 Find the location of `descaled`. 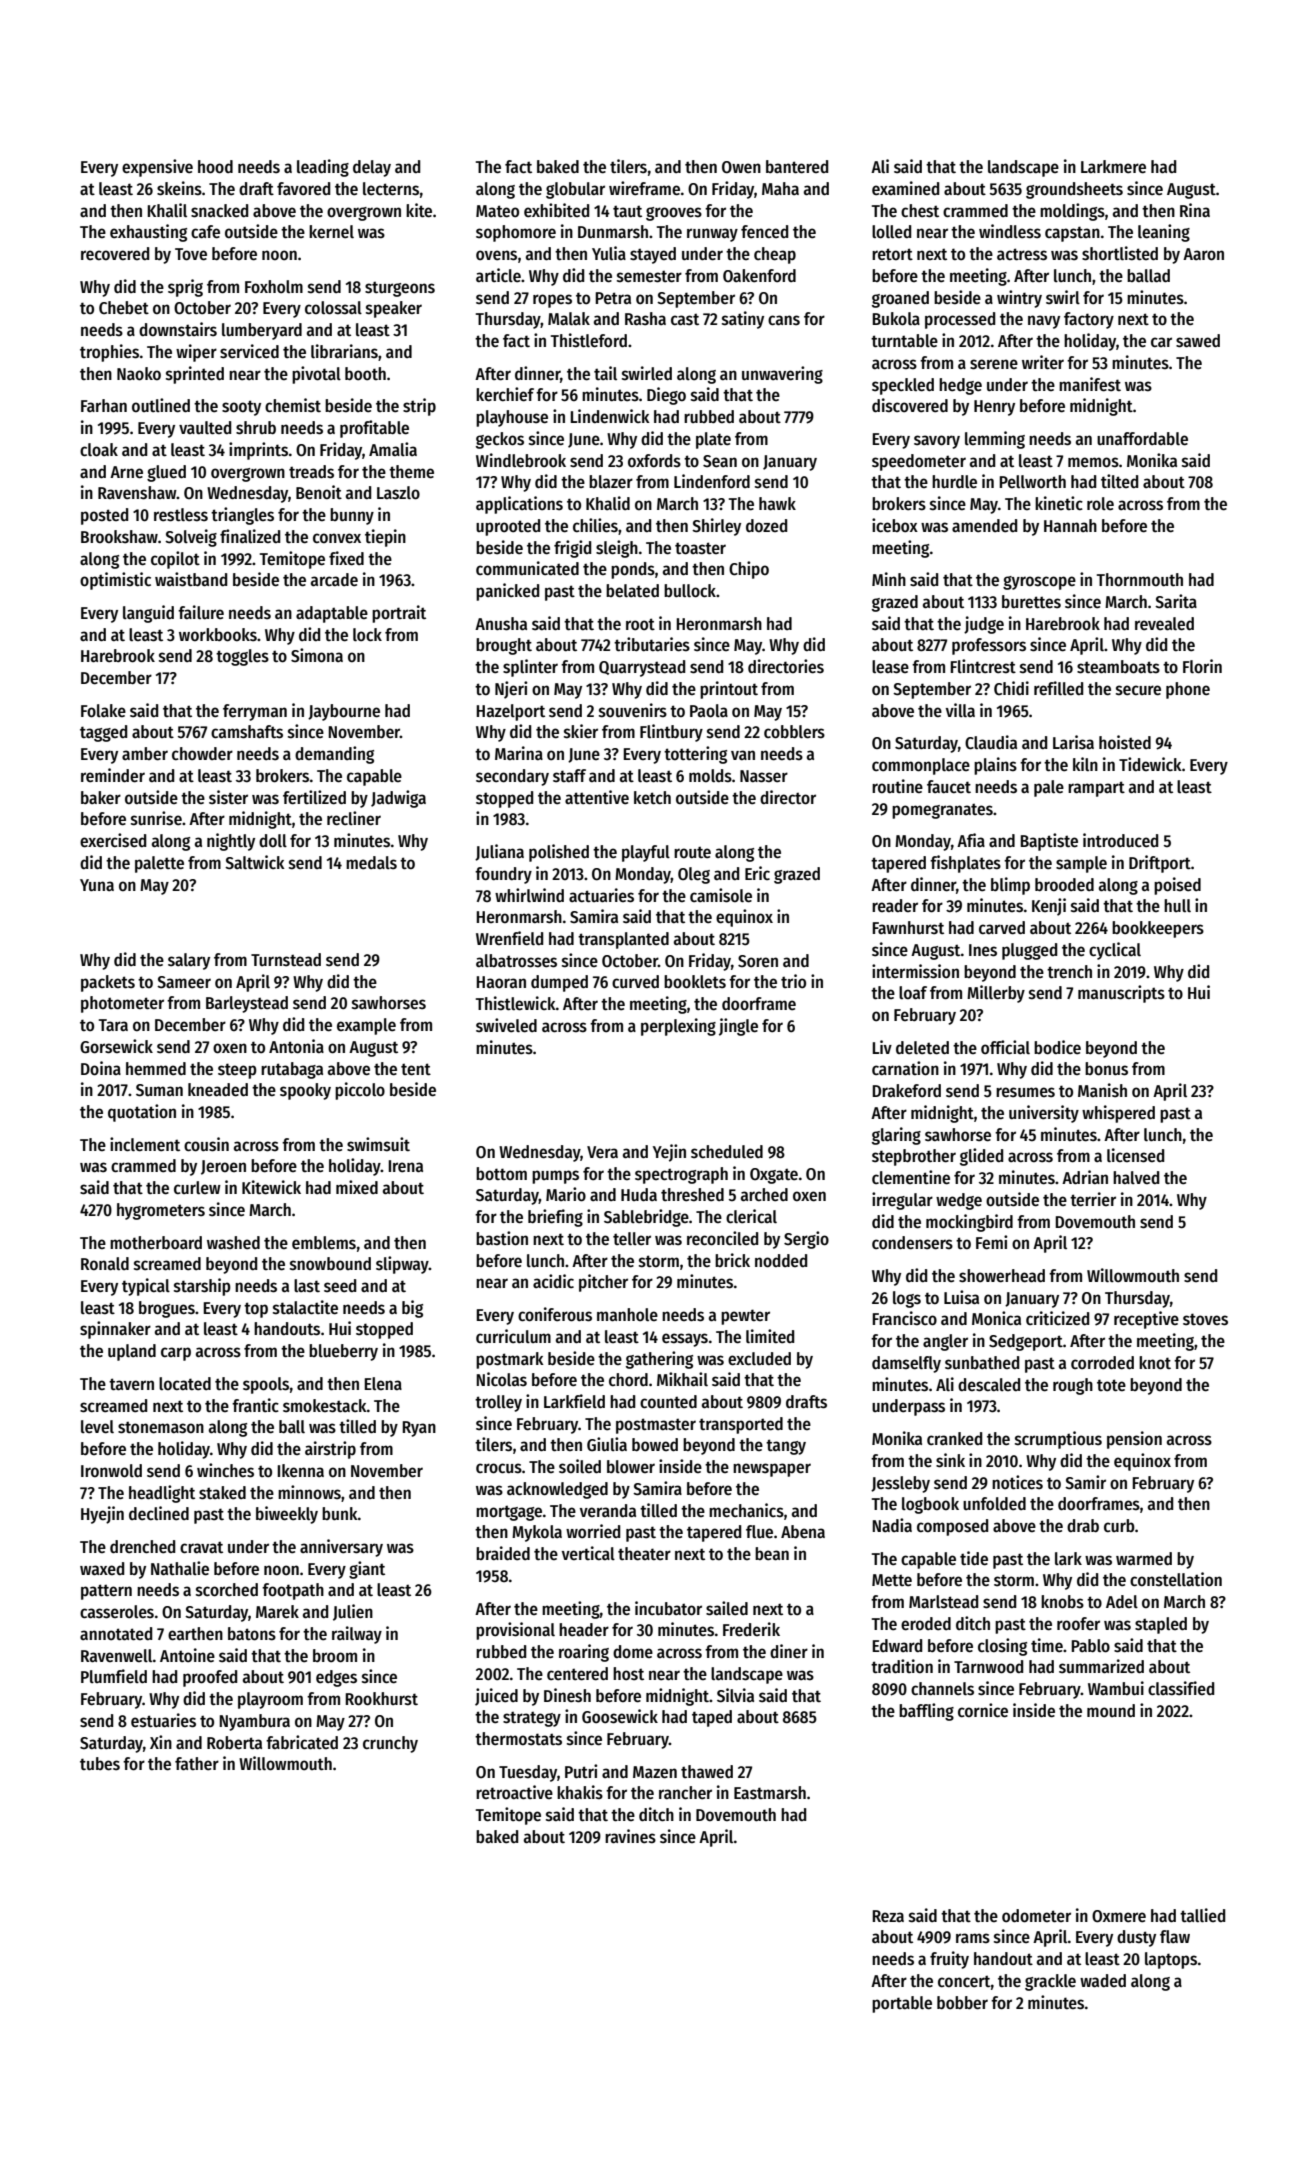

descaled is located at coordinates (989, 1385).
